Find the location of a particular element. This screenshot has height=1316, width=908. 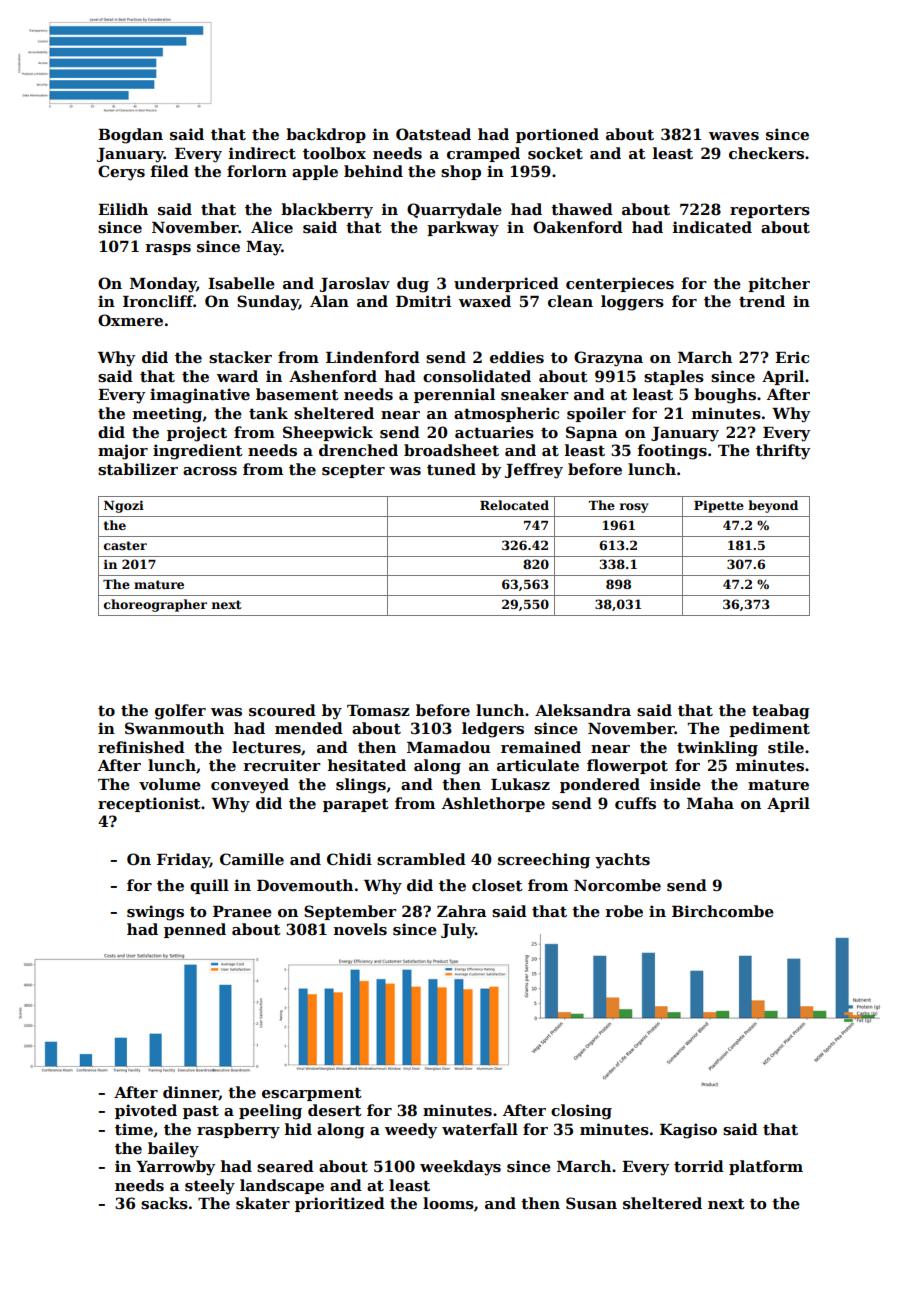

waves is located at coordinates (734, 136).
